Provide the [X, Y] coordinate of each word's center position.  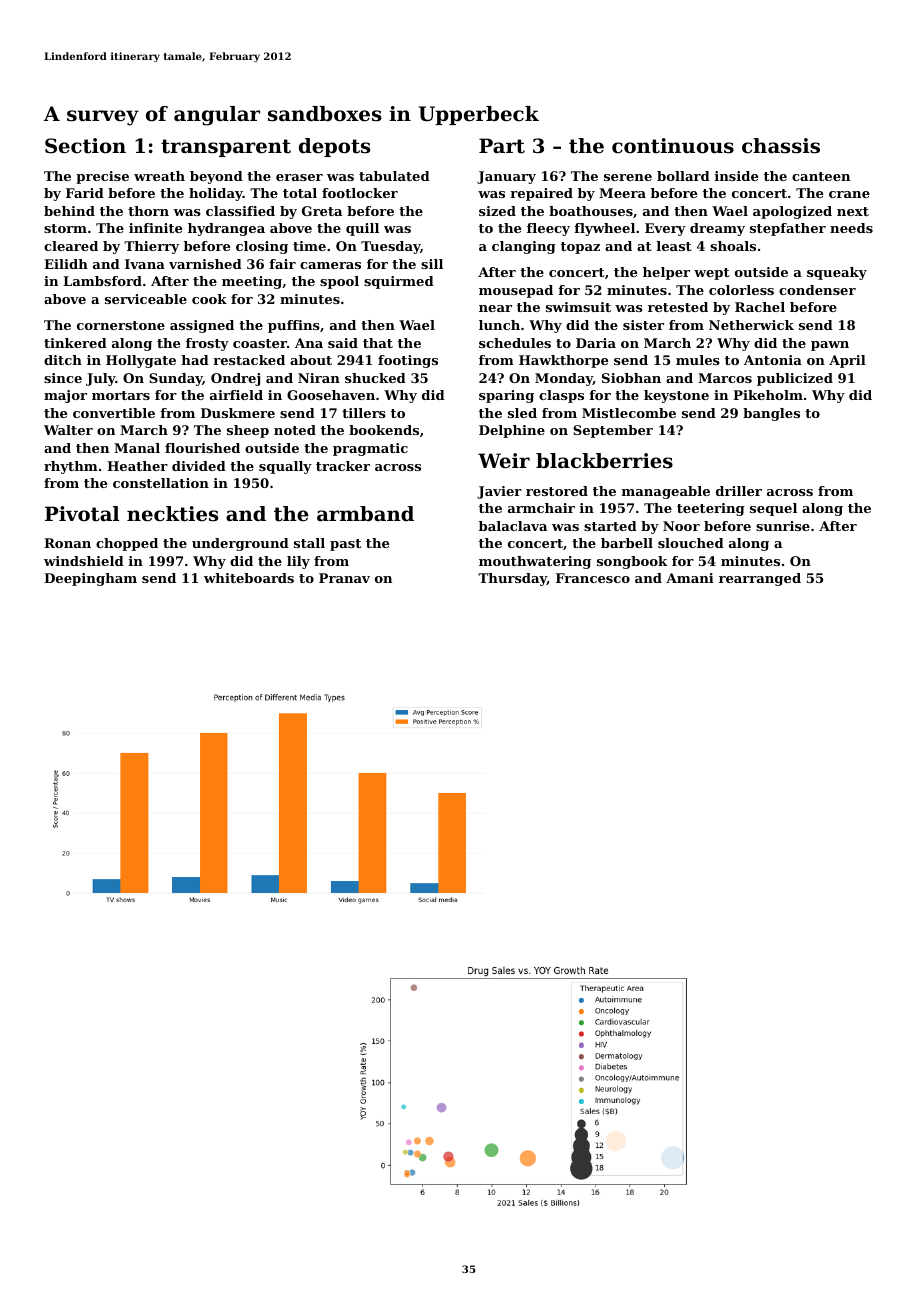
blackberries [604, 461]
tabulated [394, 176]
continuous [673, 146]
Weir [504, 461]
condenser [817, 290]
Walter [68, 430]
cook [209, 299]
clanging [524, 247]
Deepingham [90, 579]
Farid [85, 193]
